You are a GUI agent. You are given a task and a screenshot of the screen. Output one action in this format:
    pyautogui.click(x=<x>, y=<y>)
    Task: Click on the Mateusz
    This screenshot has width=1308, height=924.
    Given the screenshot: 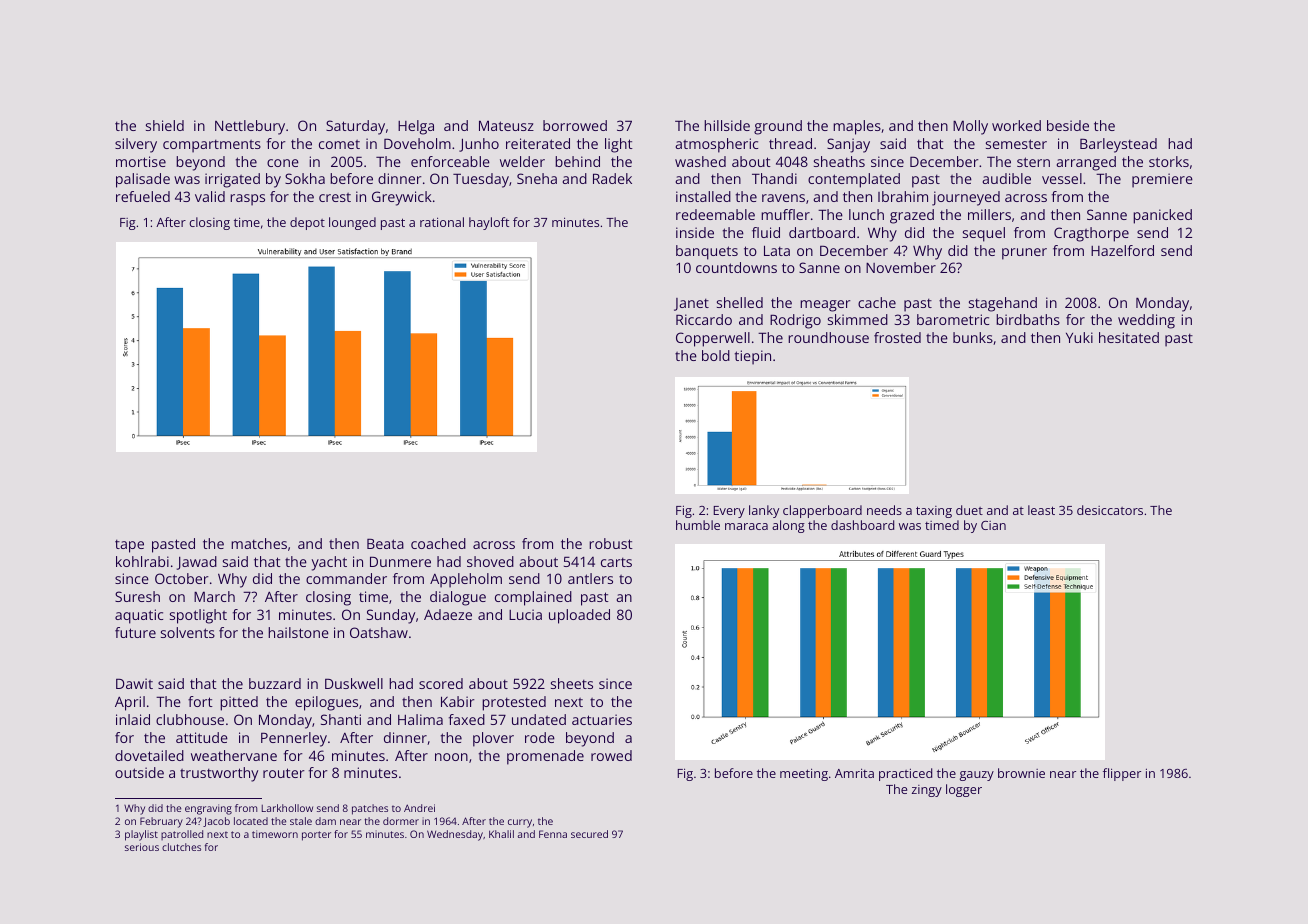 What is the action you would take?
    pyautogui.click(x=506, y=125)
